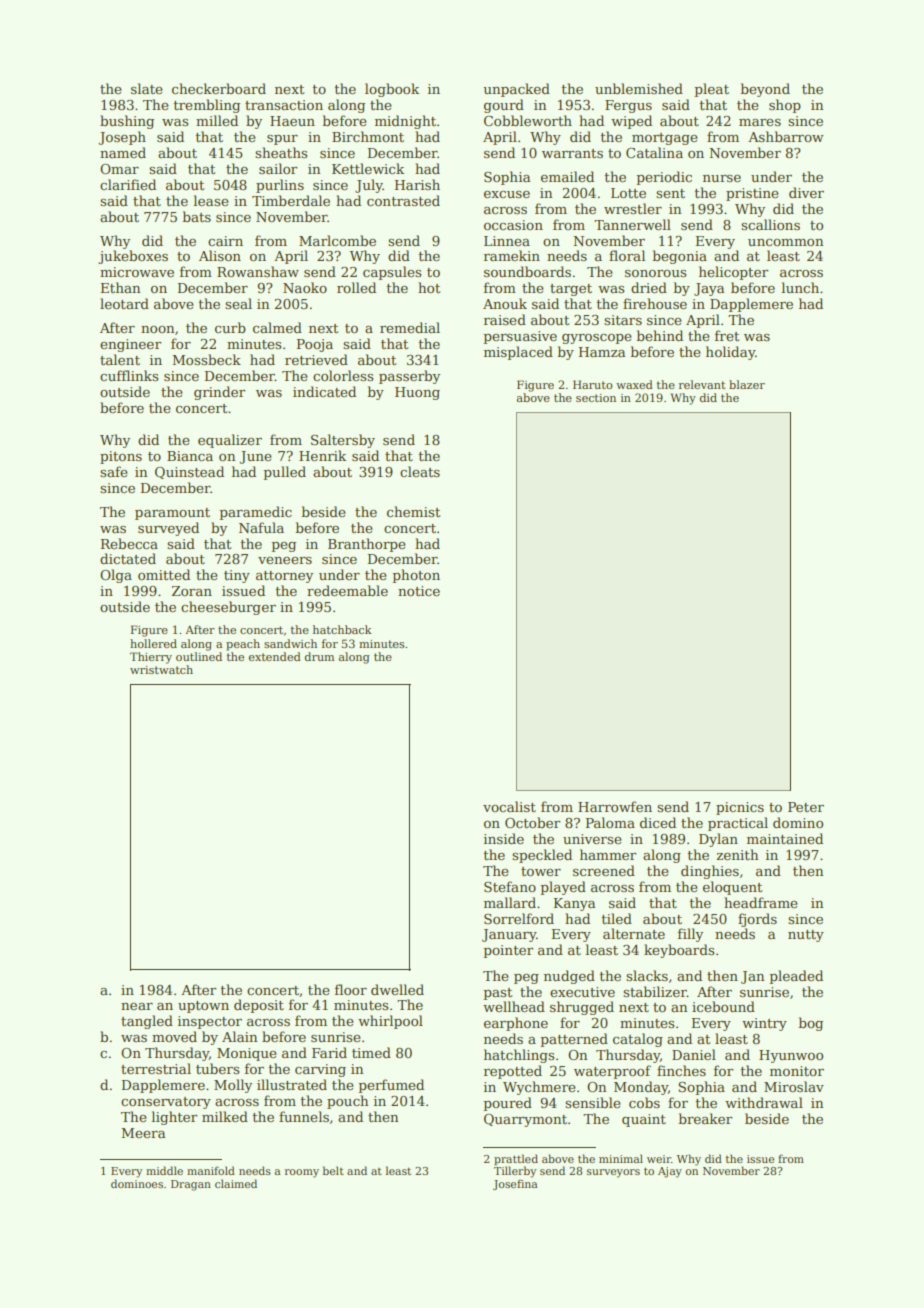 This screenshot has width=924, height=1308. I want to click on cleats, so click(420, 471).
